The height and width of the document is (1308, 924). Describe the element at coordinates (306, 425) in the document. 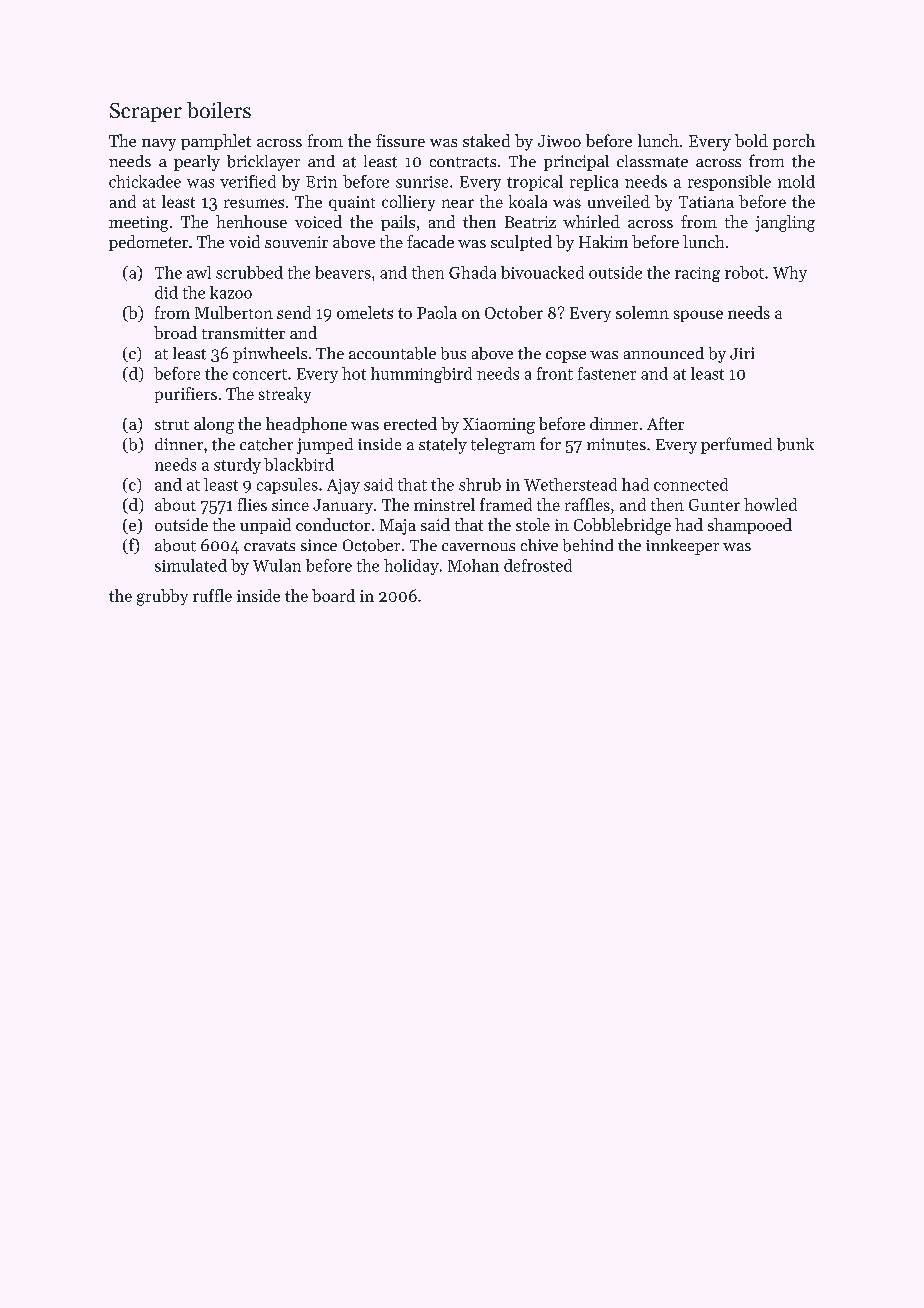

I see `headphone` at that location.
